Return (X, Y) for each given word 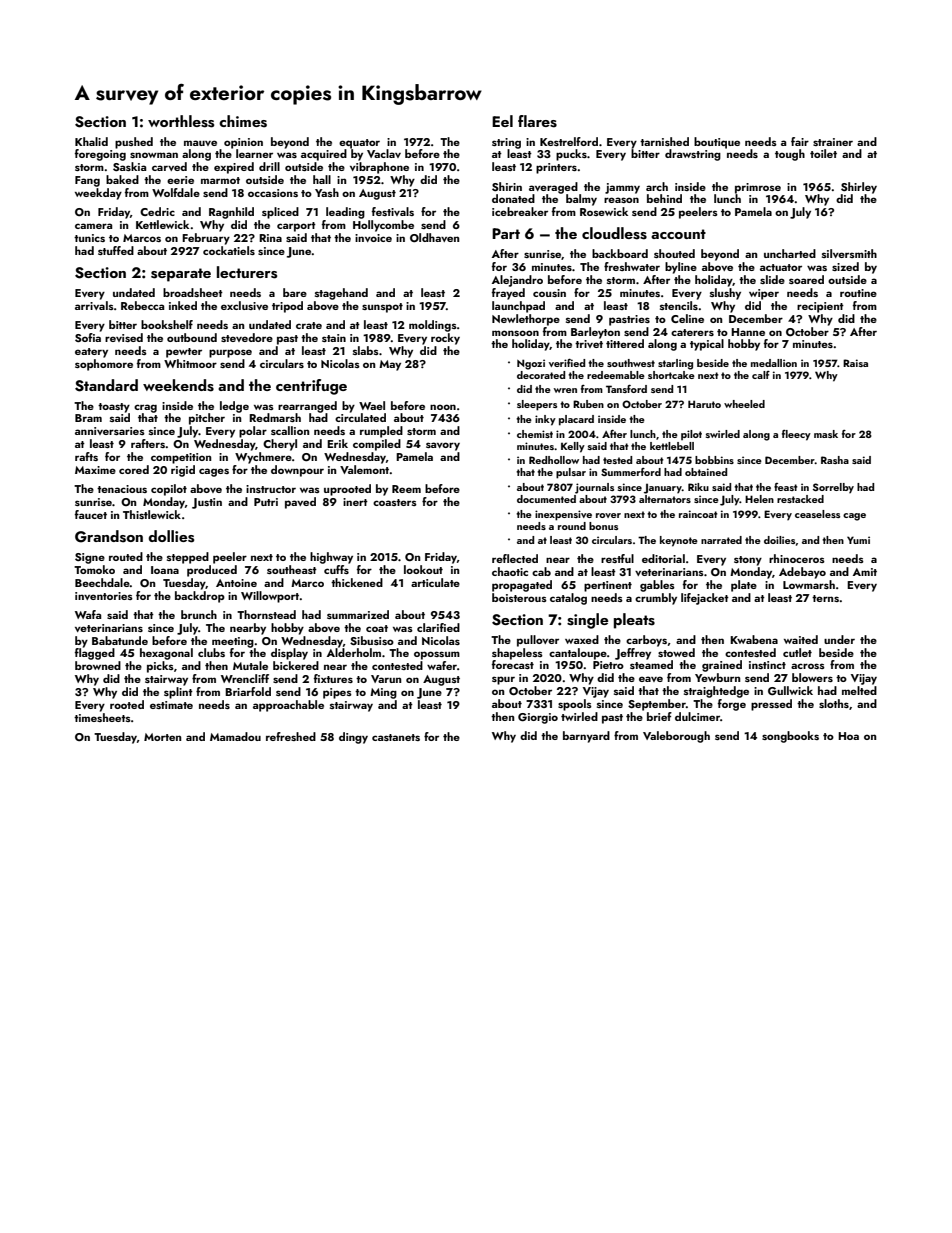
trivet (589, 344)
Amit (865, 572)
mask (826, 434)
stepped (188, 558)
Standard (106, 385)
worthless (181, 121)
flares (537, 121)
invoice (373, 238)
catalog (568, 599)
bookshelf (167, 324)
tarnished (664, 141)
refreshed (291, 736)
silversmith (849, 253)
